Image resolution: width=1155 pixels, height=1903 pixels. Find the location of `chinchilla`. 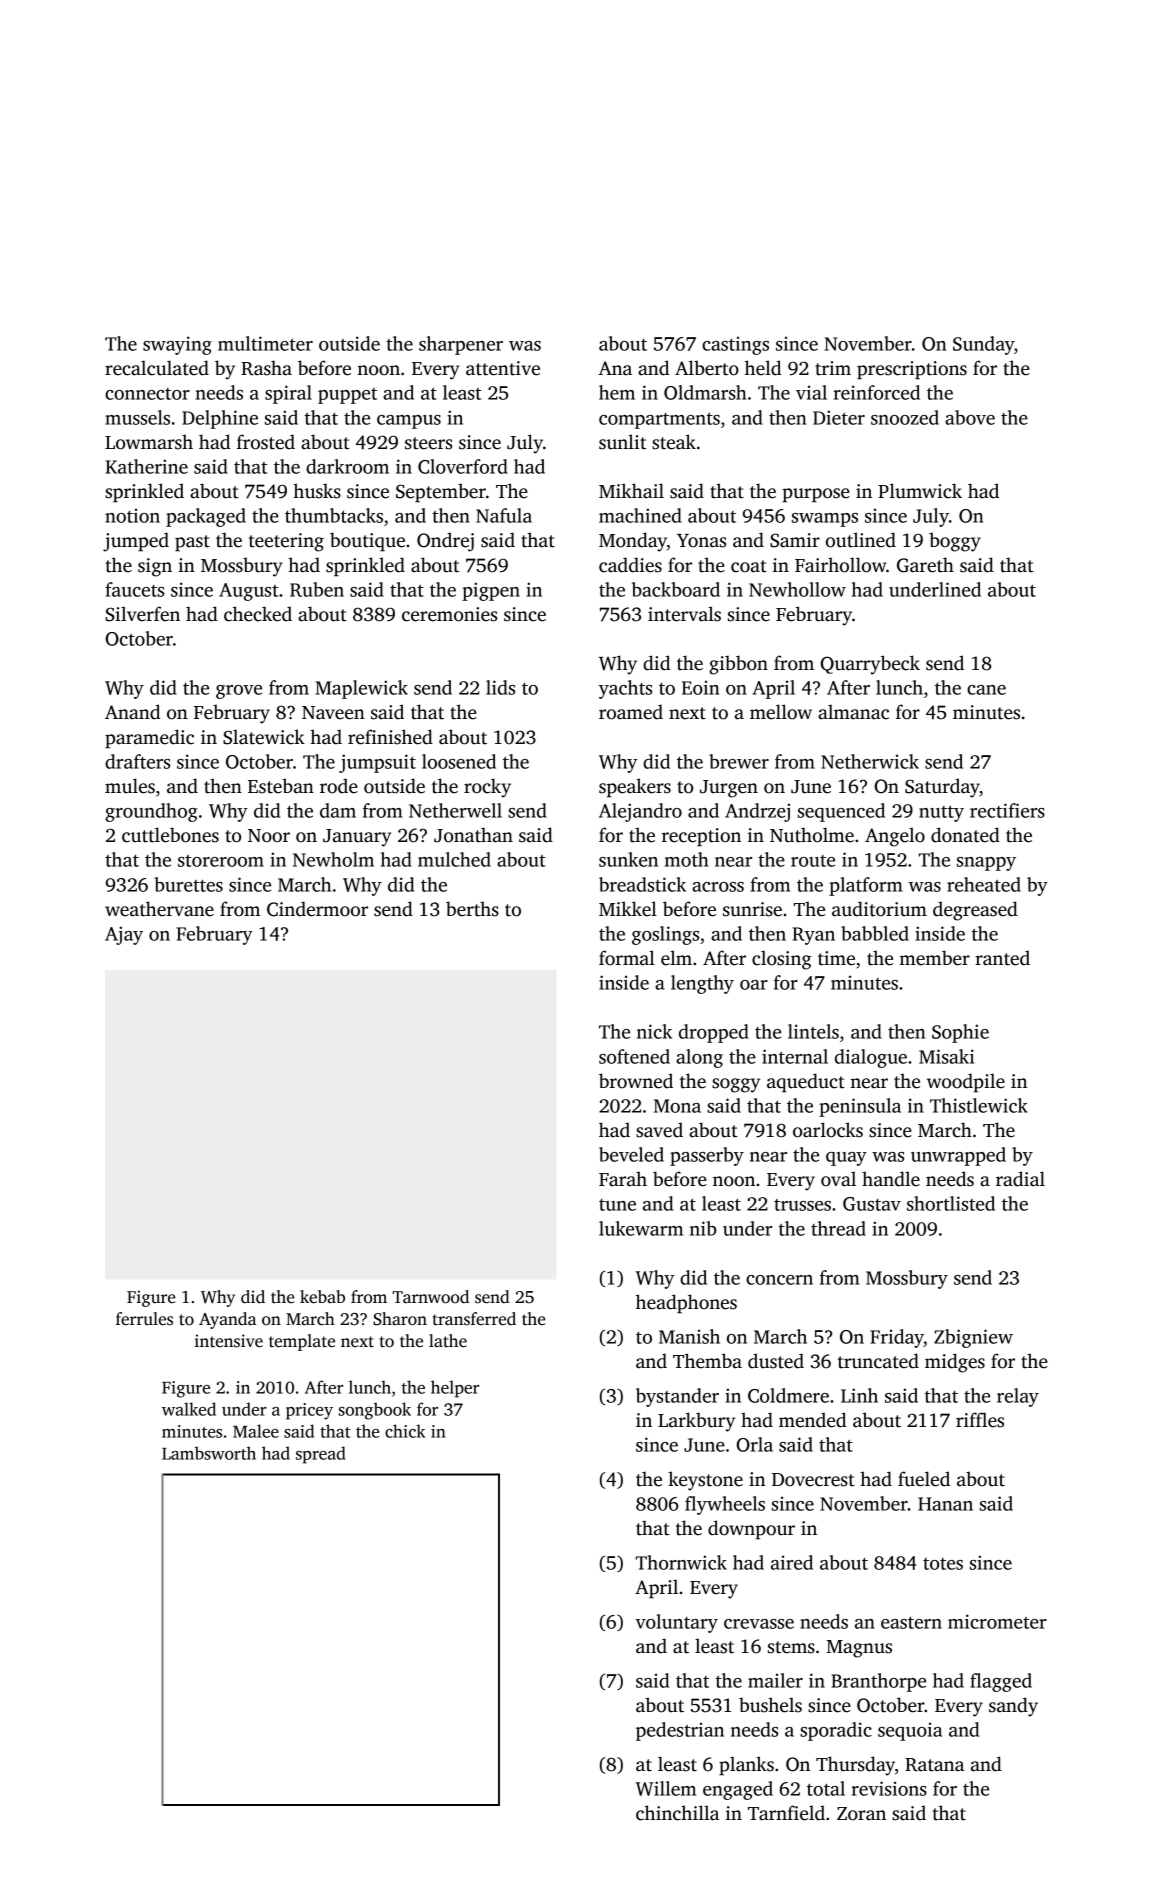

chinchilla is located at coordinates (677, 1813).
